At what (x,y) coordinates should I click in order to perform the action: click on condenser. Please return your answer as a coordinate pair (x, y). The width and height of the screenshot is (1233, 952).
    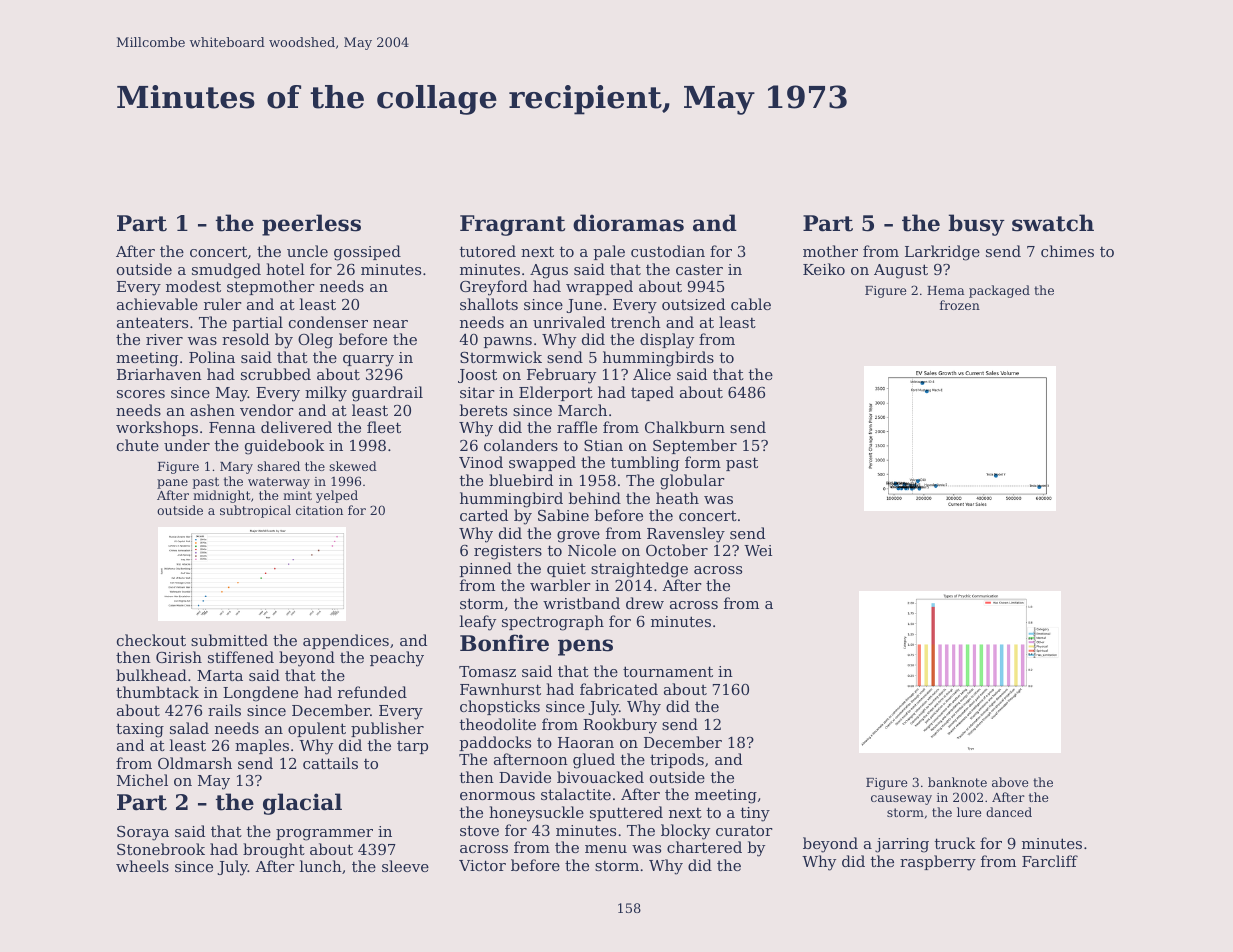
    Looking at the image, I should click on (328, 322).
